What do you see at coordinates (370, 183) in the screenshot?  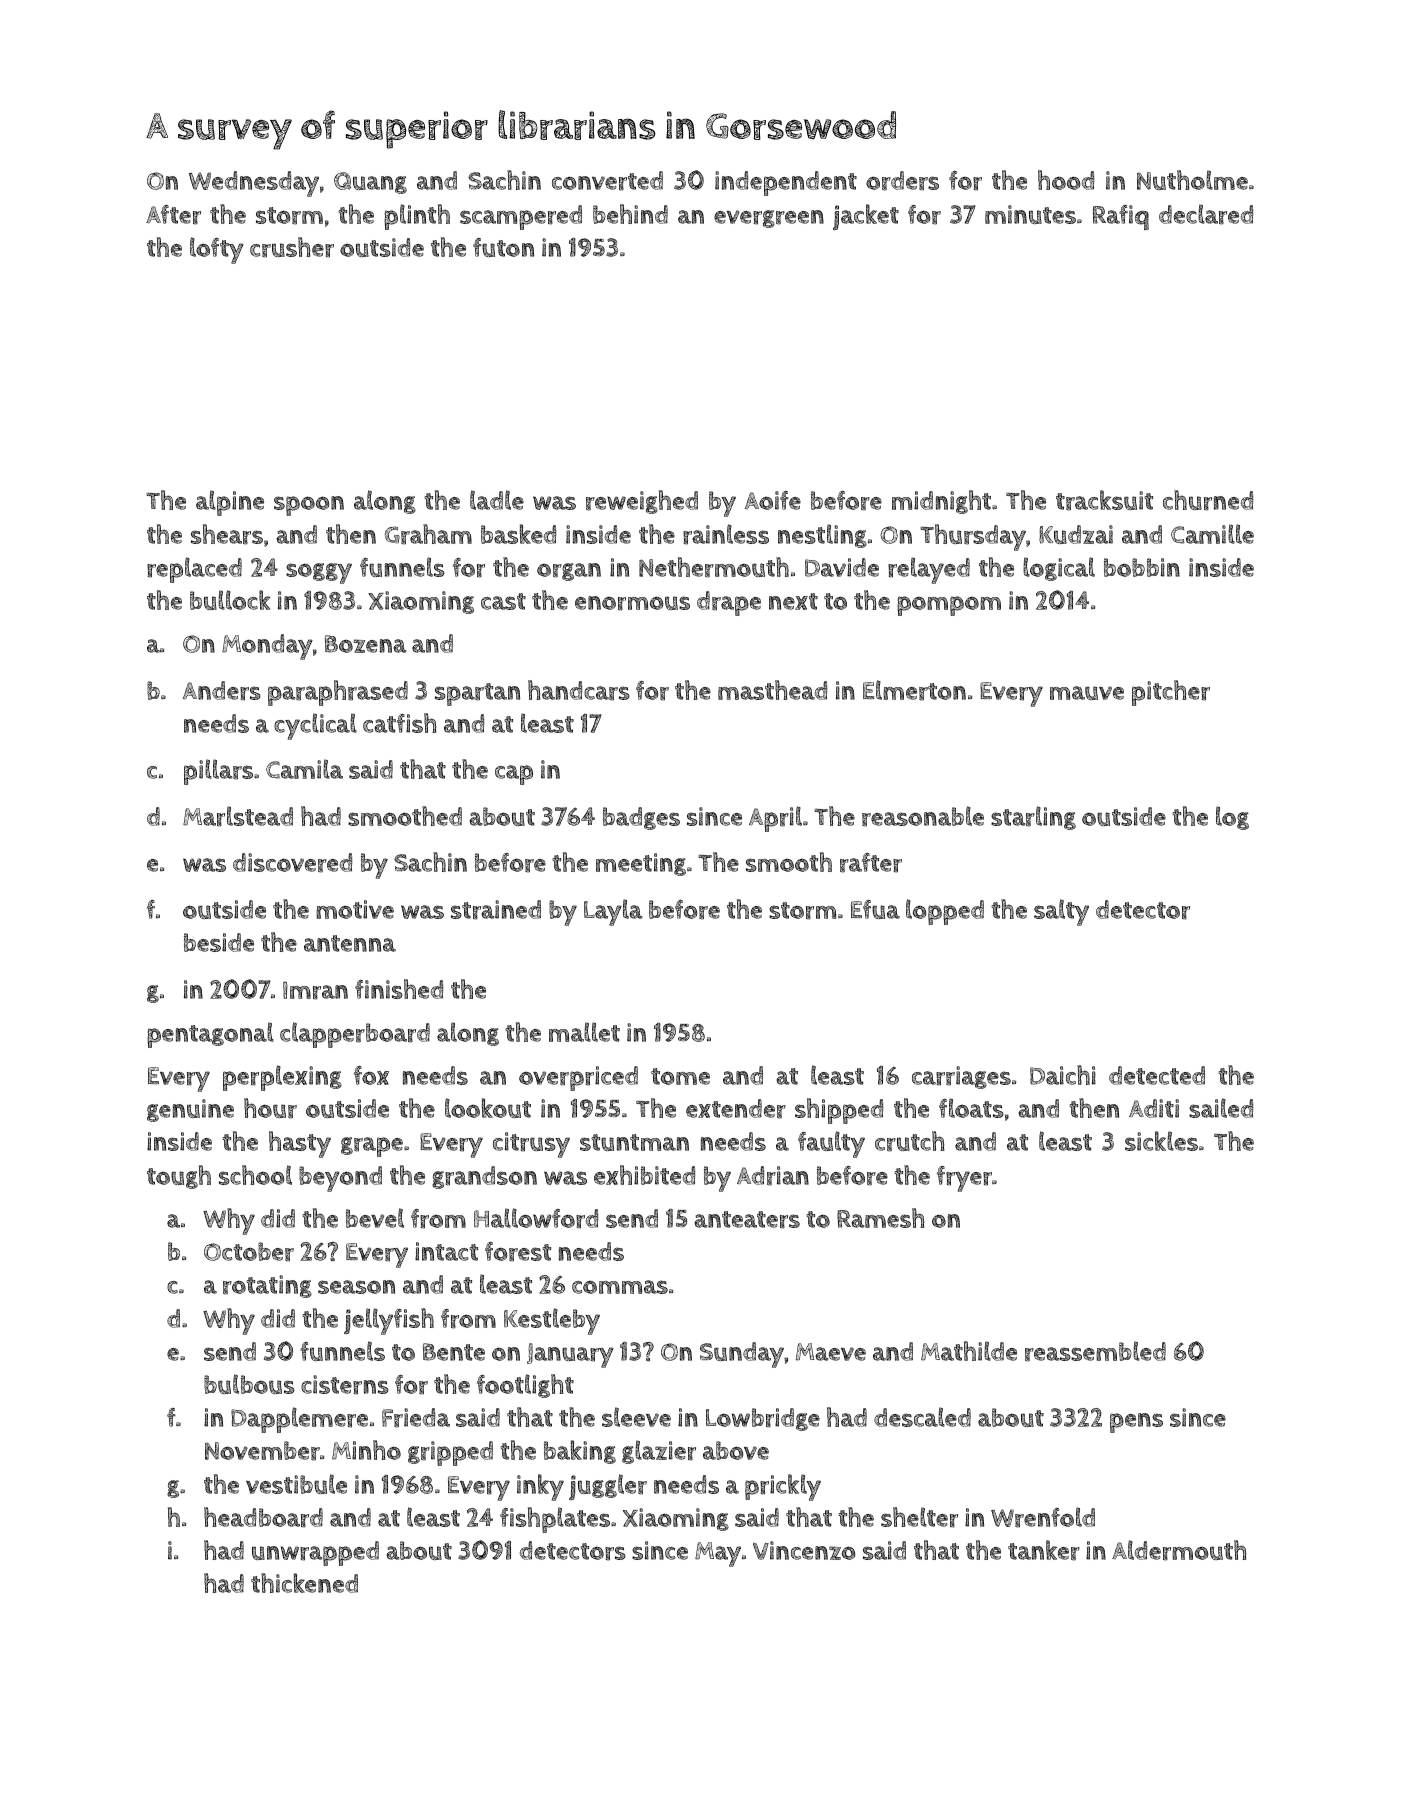 I see `Quang` at bounding box center [370, 183].
